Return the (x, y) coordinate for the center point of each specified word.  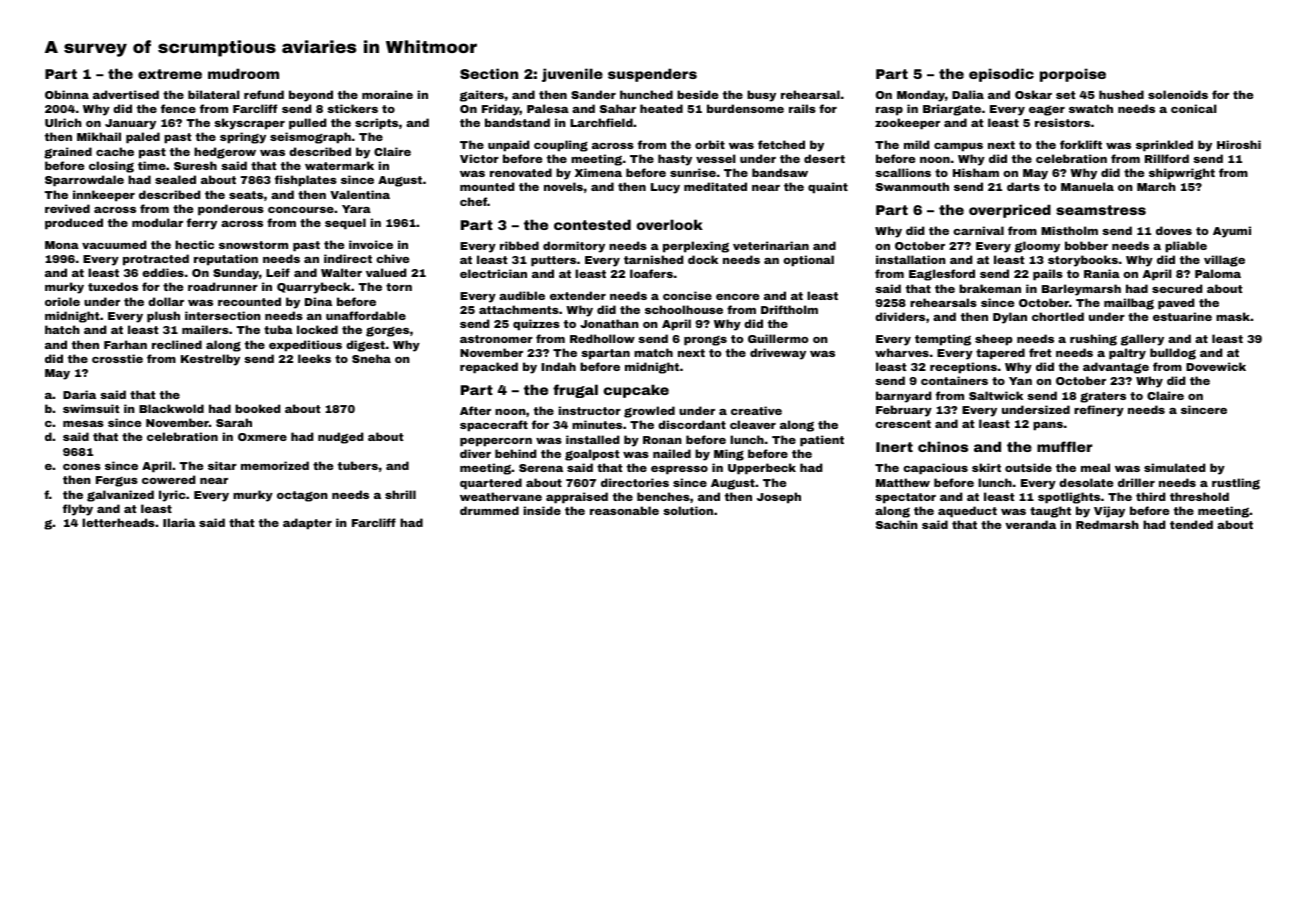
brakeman (990, 288)
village (1224, 261)
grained (68, 153)
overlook (670, 224)
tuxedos (113, 286)
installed (592, 439)
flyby (78, 510)
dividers (900, 316)
